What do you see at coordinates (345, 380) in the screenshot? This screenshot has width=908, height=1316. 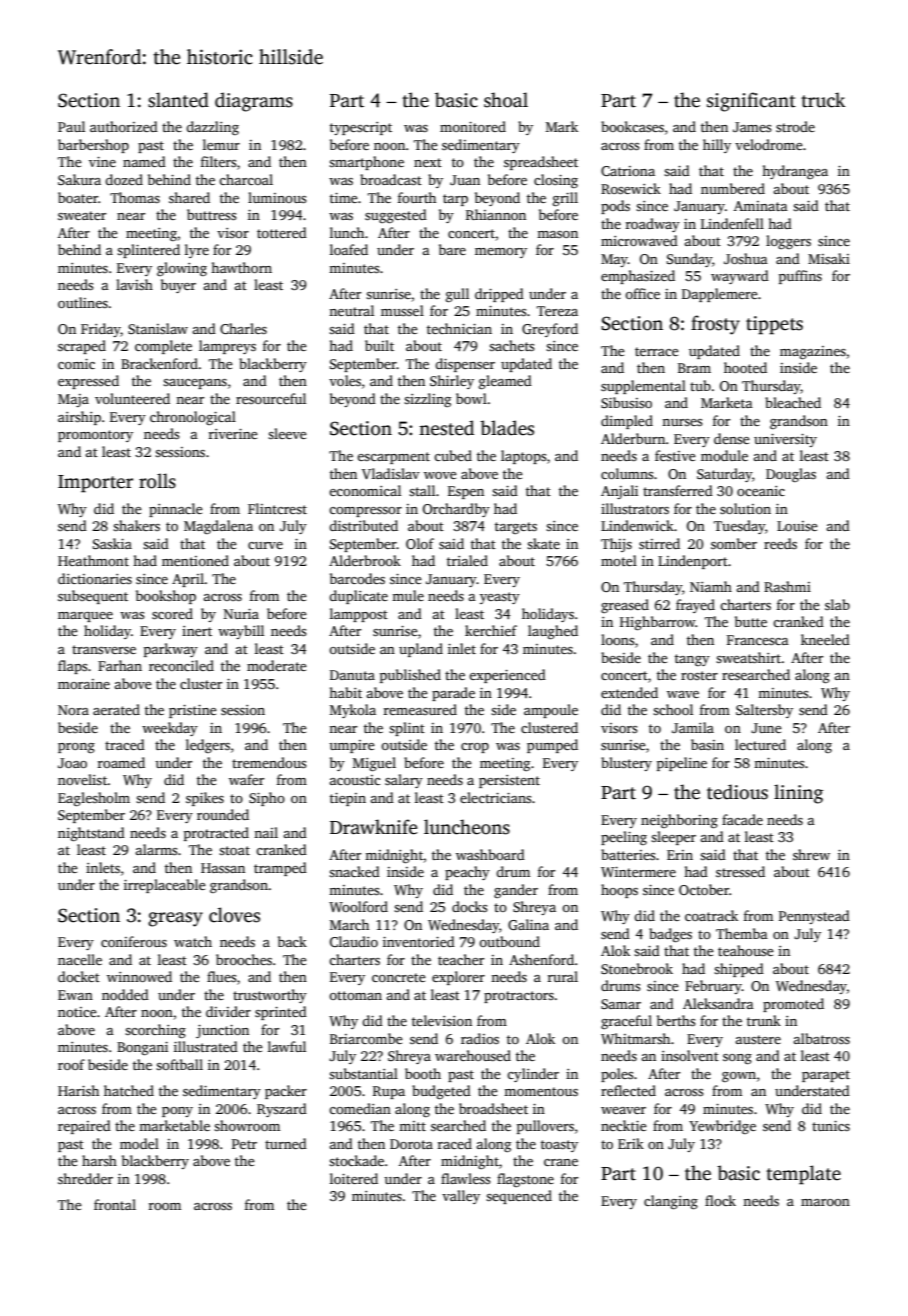 I see `voles` at bounding box center [345, 380].
